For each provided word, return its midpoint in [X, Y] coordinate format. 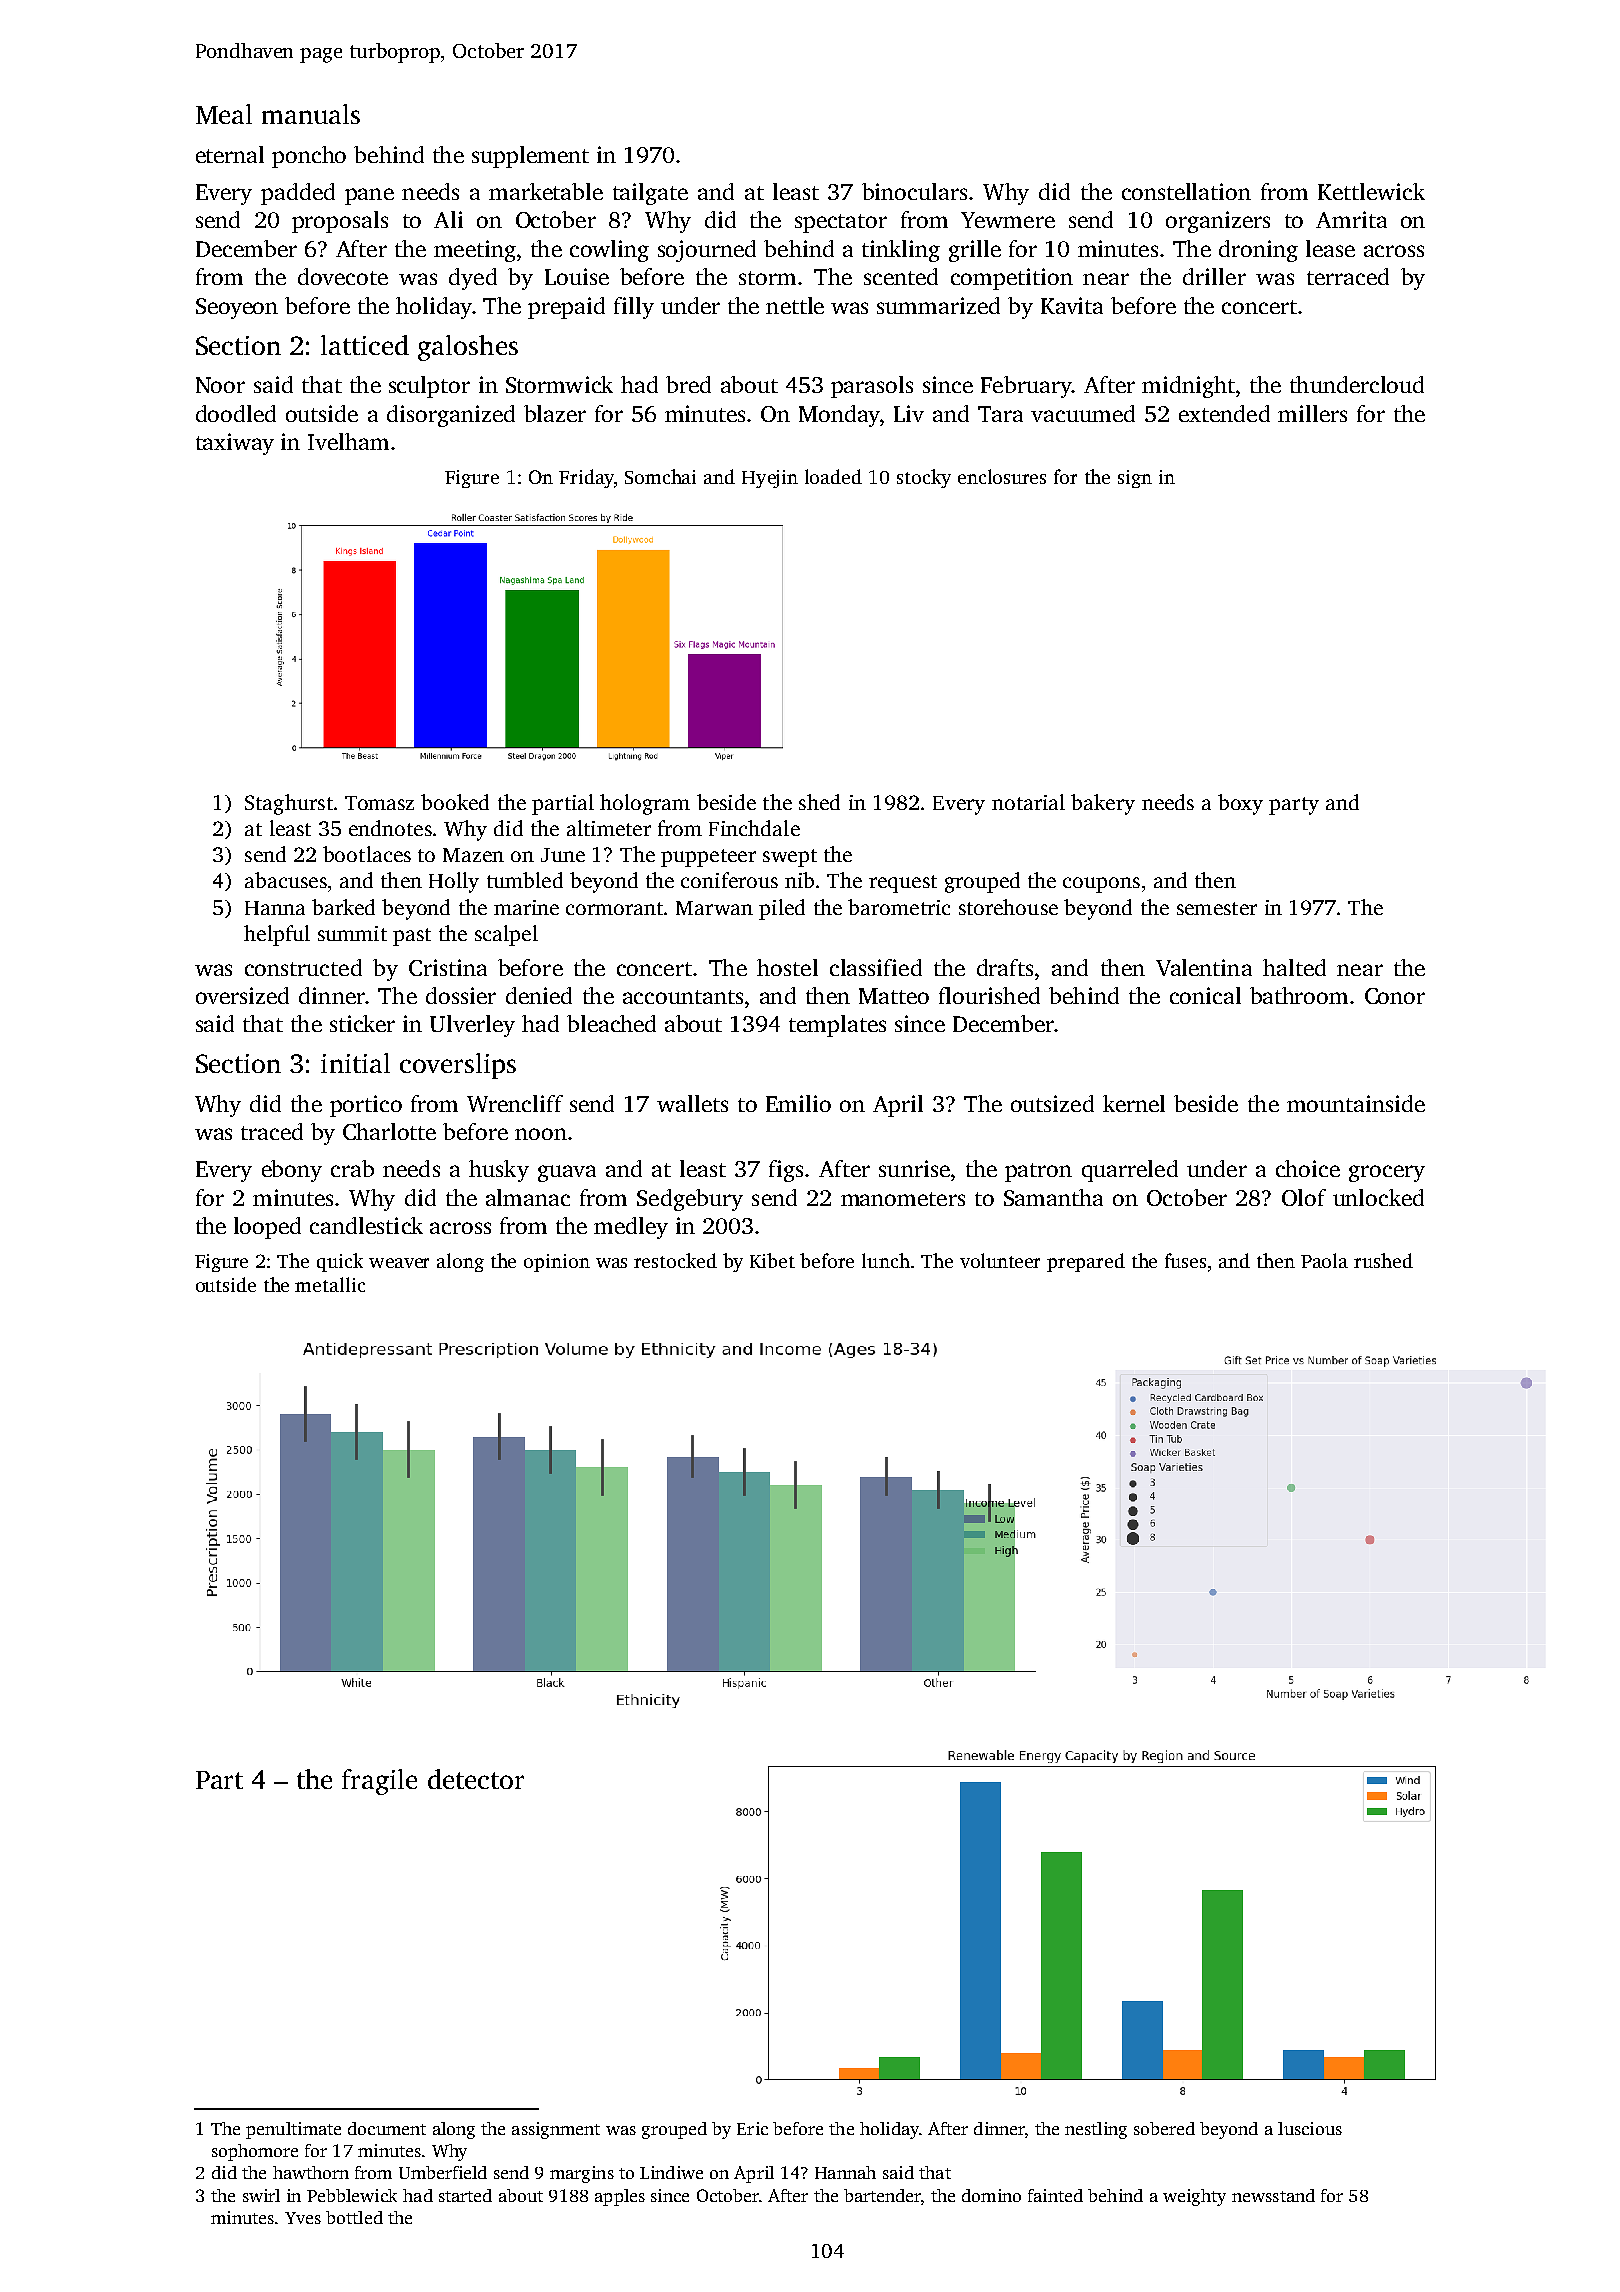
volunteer [1000, 1260]
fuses [1185, 1260]
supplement [530, 157]
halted [1294, 967]
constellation [1186, 191]
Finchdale [754, 828]
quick [340, 1262]
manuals [311, 114]
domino [991, 2195]
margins [582, 2174]
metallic [330, 1284]
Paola [1324, 1260]
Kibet [772, 1260]
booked [455, 802]
